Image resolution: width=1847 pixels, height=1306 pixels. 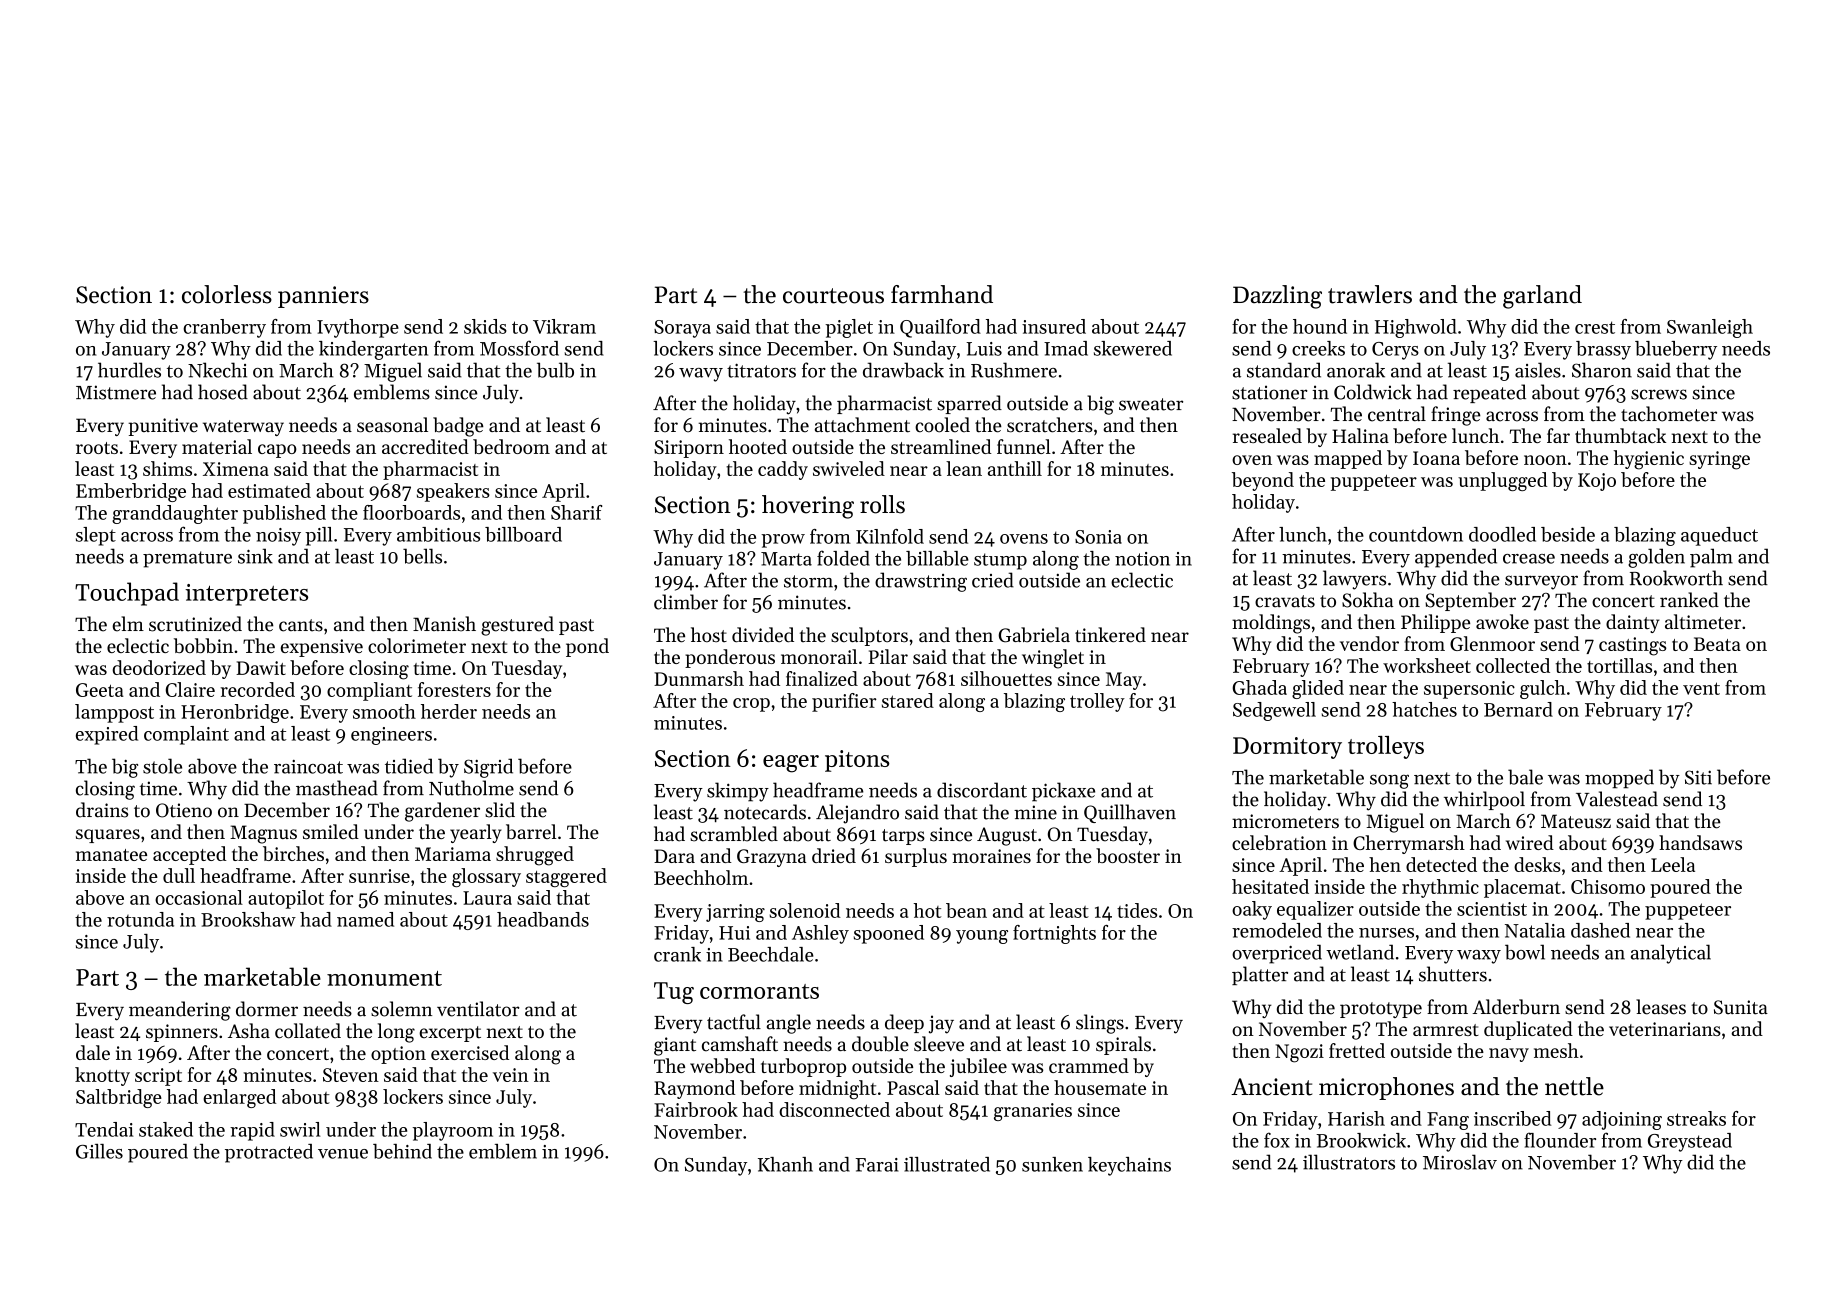 I want to click on fox, so click(x=1277, y=1140).
